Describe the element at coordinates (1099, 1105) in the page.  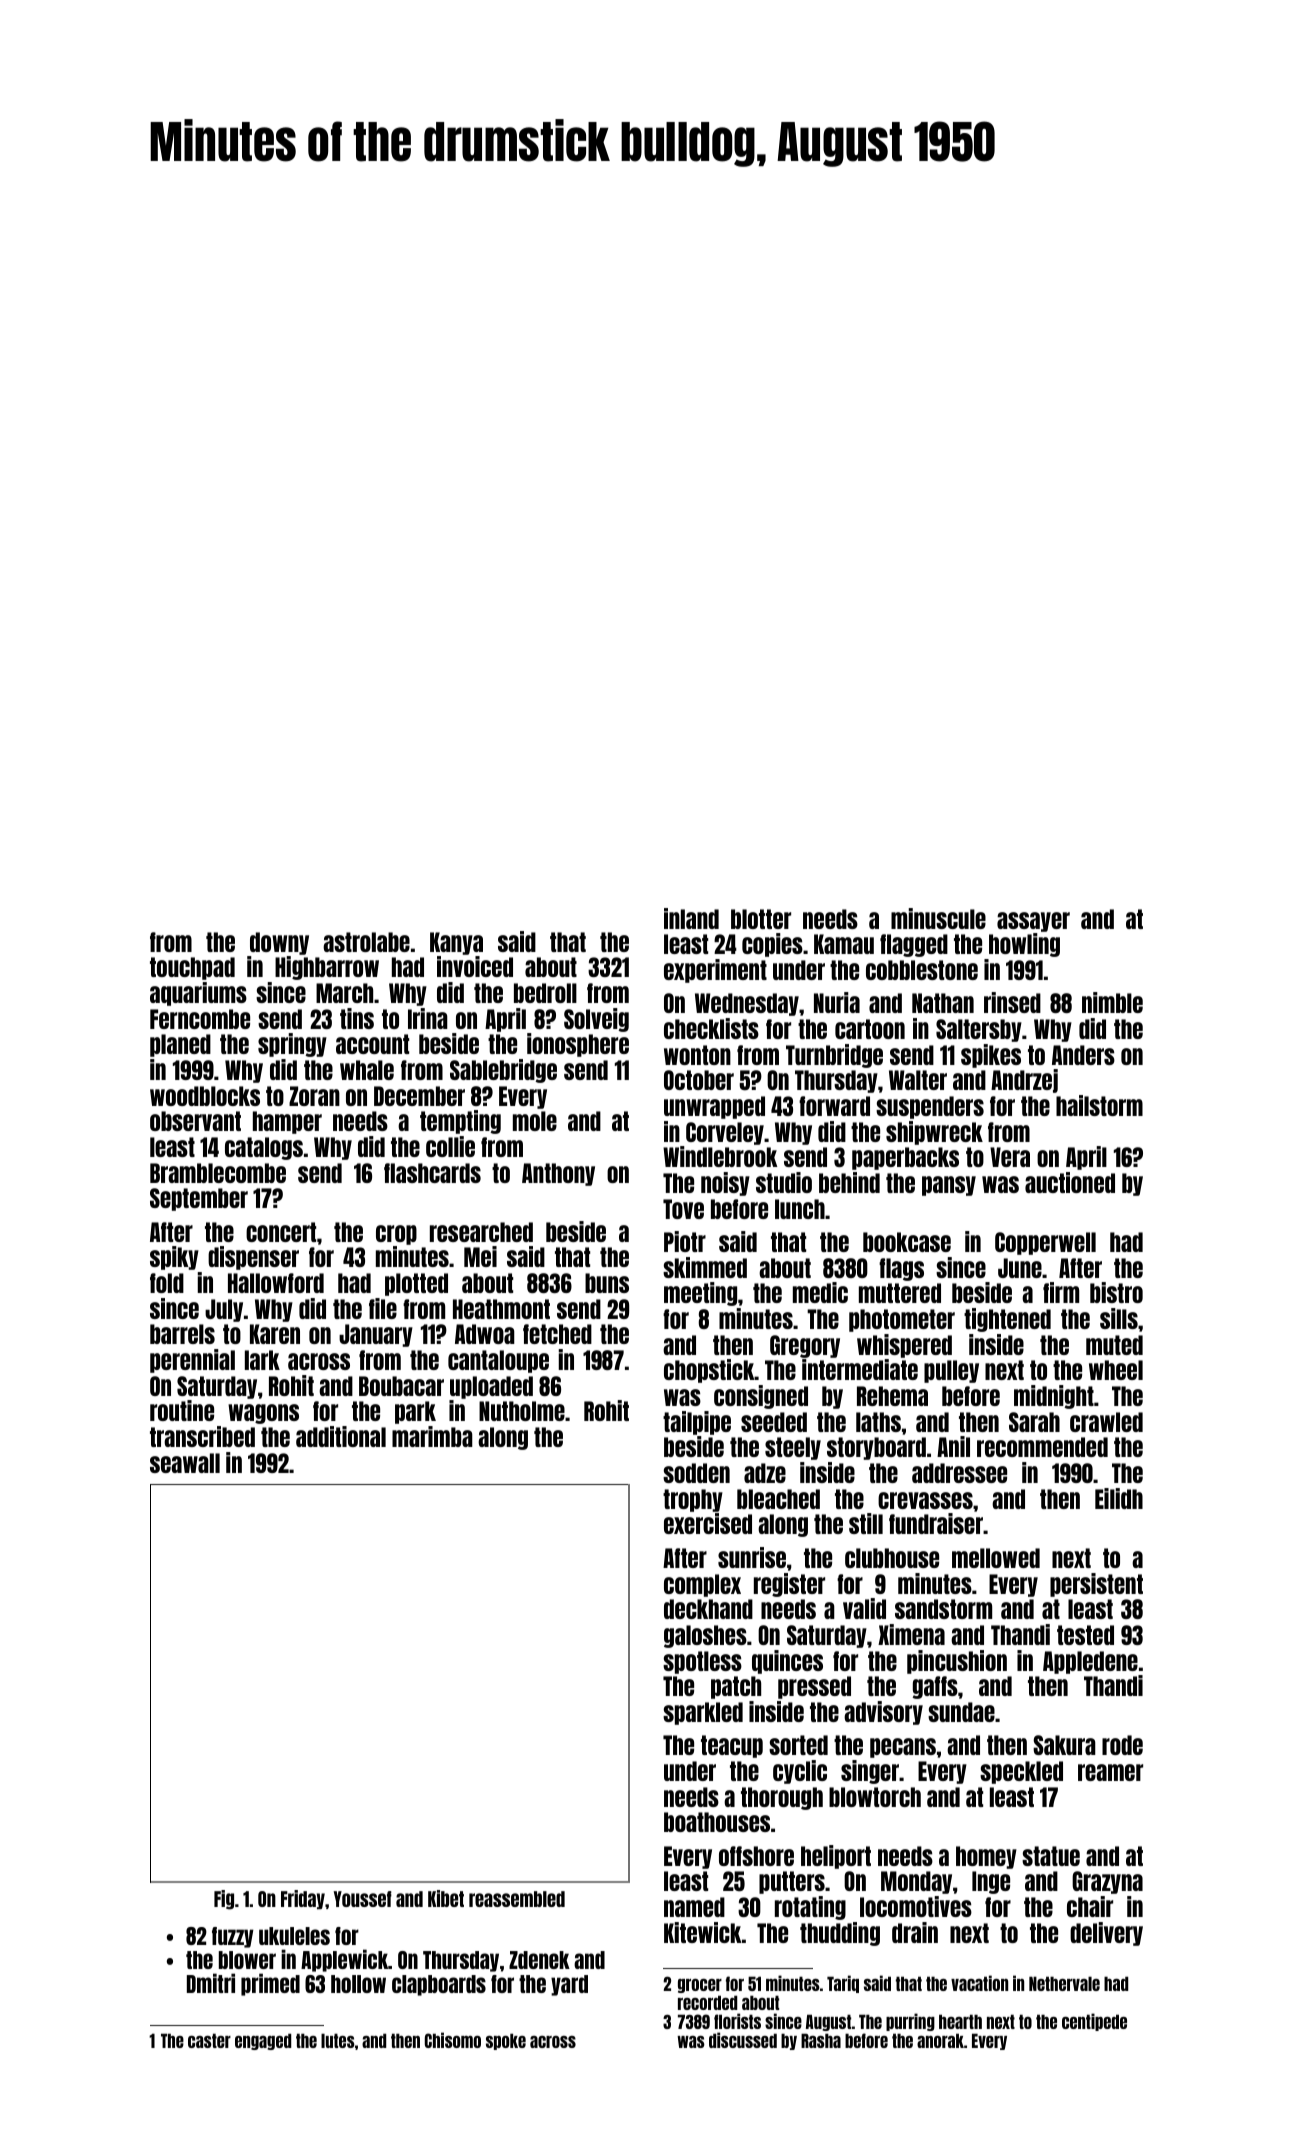
I see `hailstorm` at that location.
